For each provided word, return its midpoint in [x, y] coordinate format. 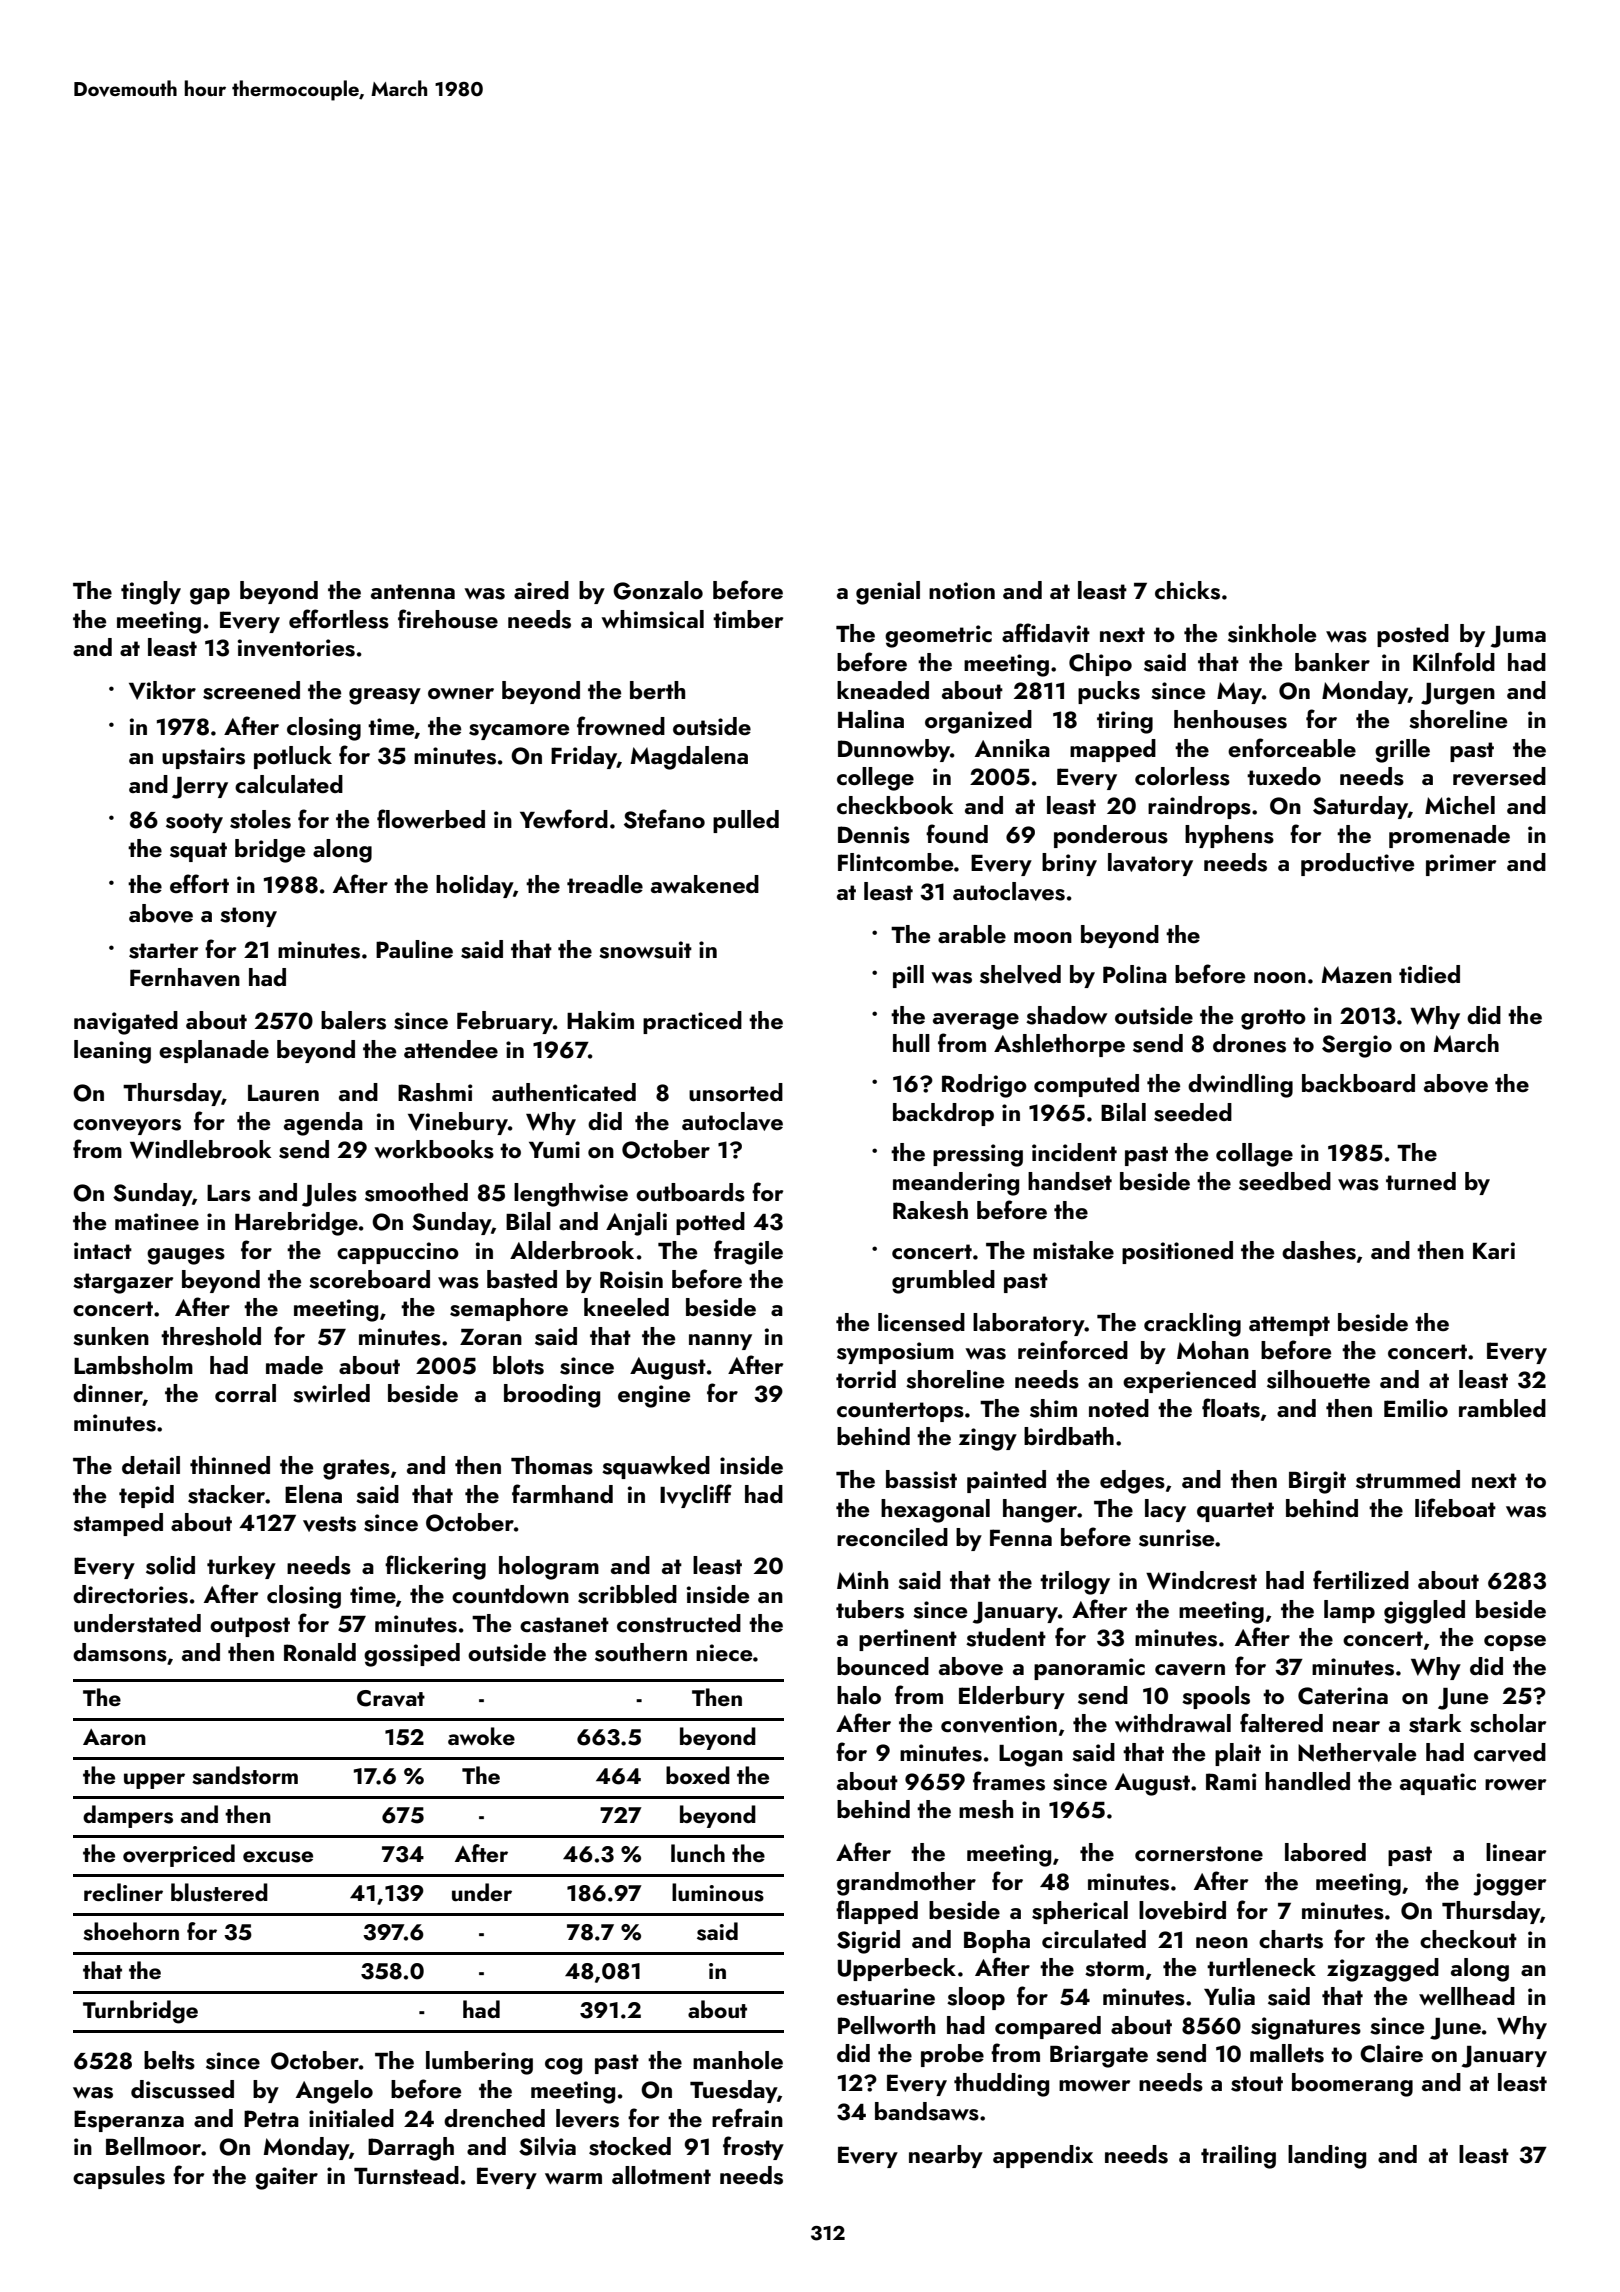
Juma [1518, 637]
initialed [351, 2118]
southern [641, 1652]
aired [541, 590]
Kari [1494, 1250]
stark [1435, 1723]
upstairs [203, 758]
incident [1074, 1152]
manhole [738, 2060]
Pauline [414, 949]
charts [1291, 1939]
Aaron [114, 1737]
